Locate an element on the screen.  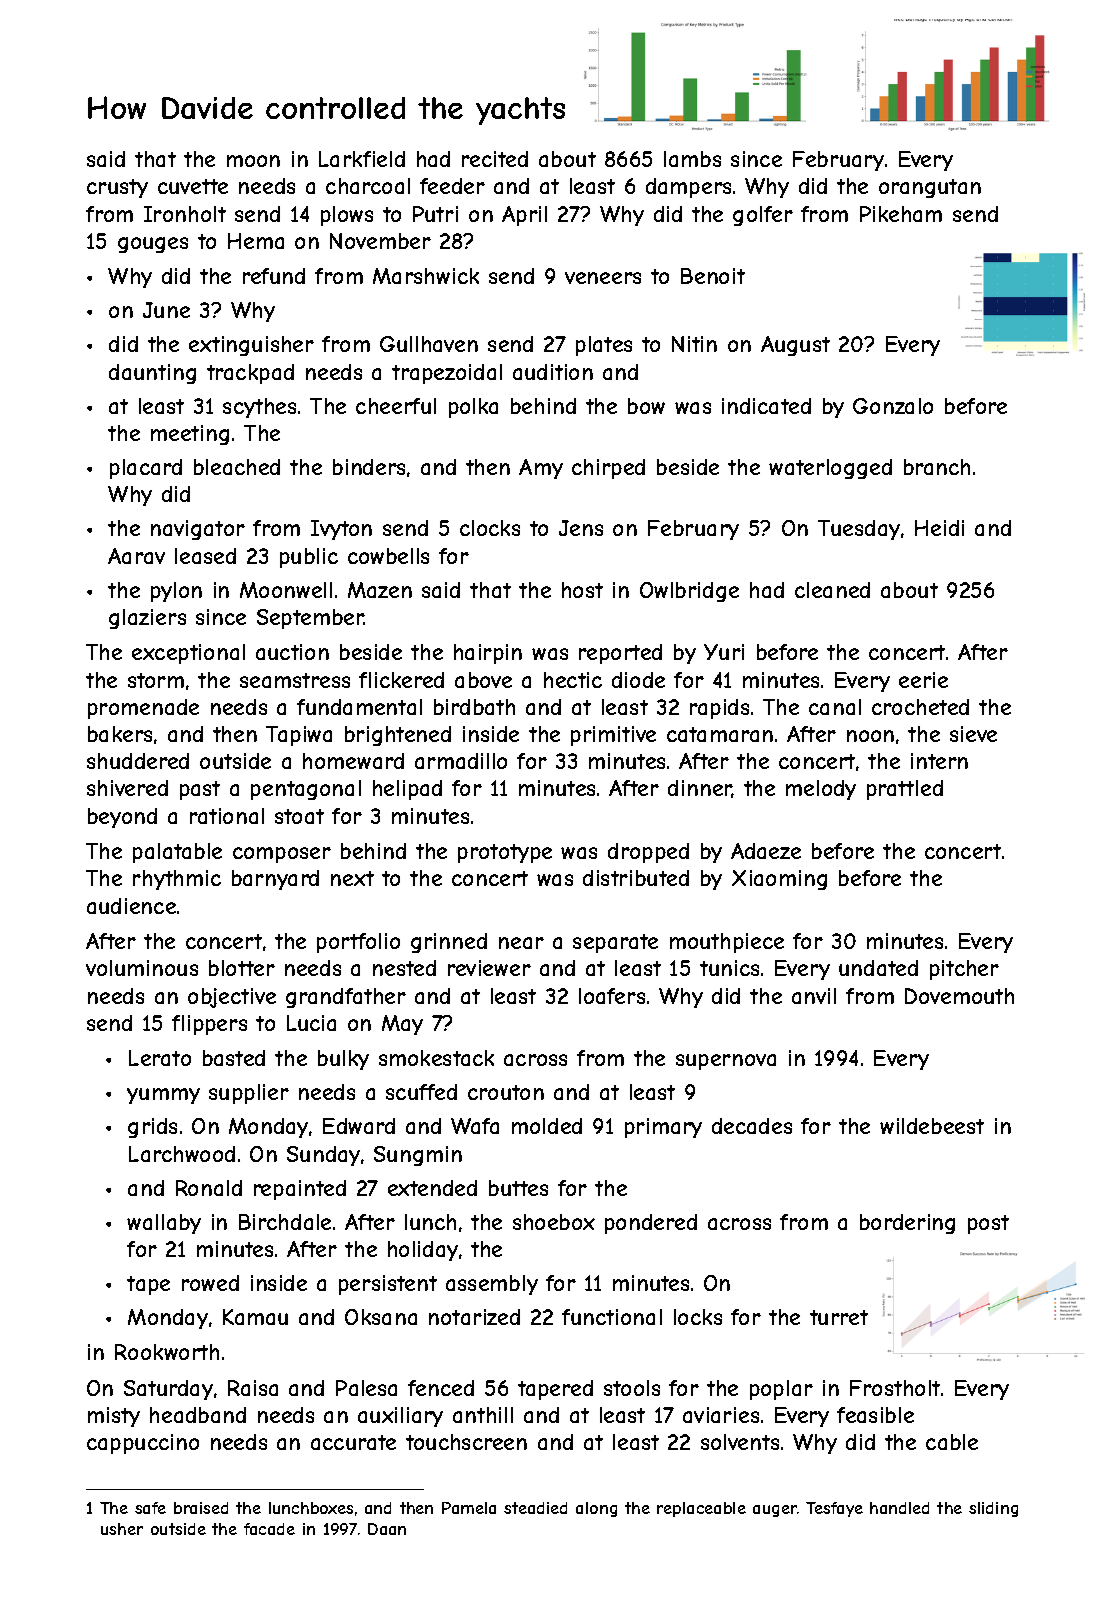
sieve is located at coordinates (973, 734).
